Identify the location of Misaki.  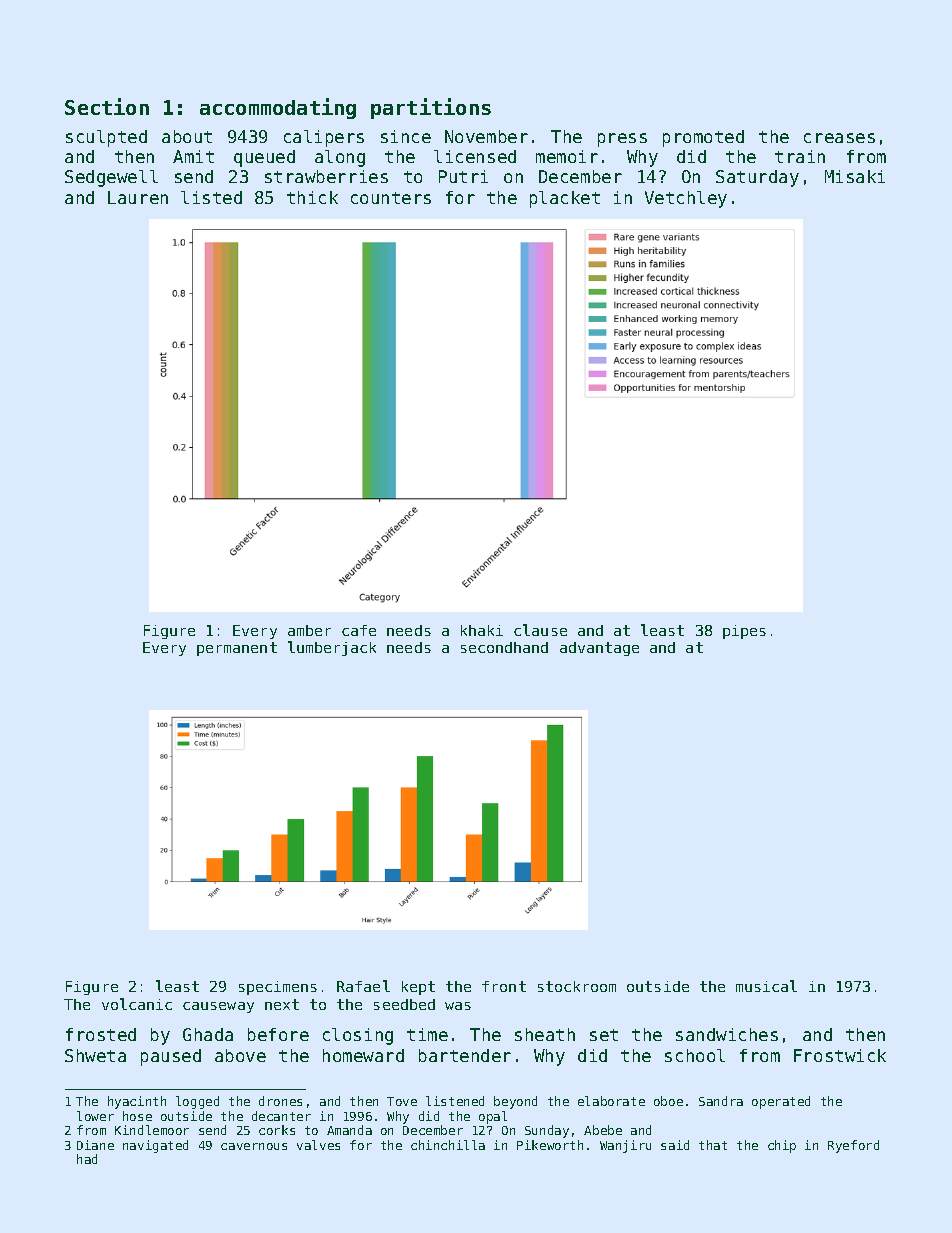
(855, 176).
